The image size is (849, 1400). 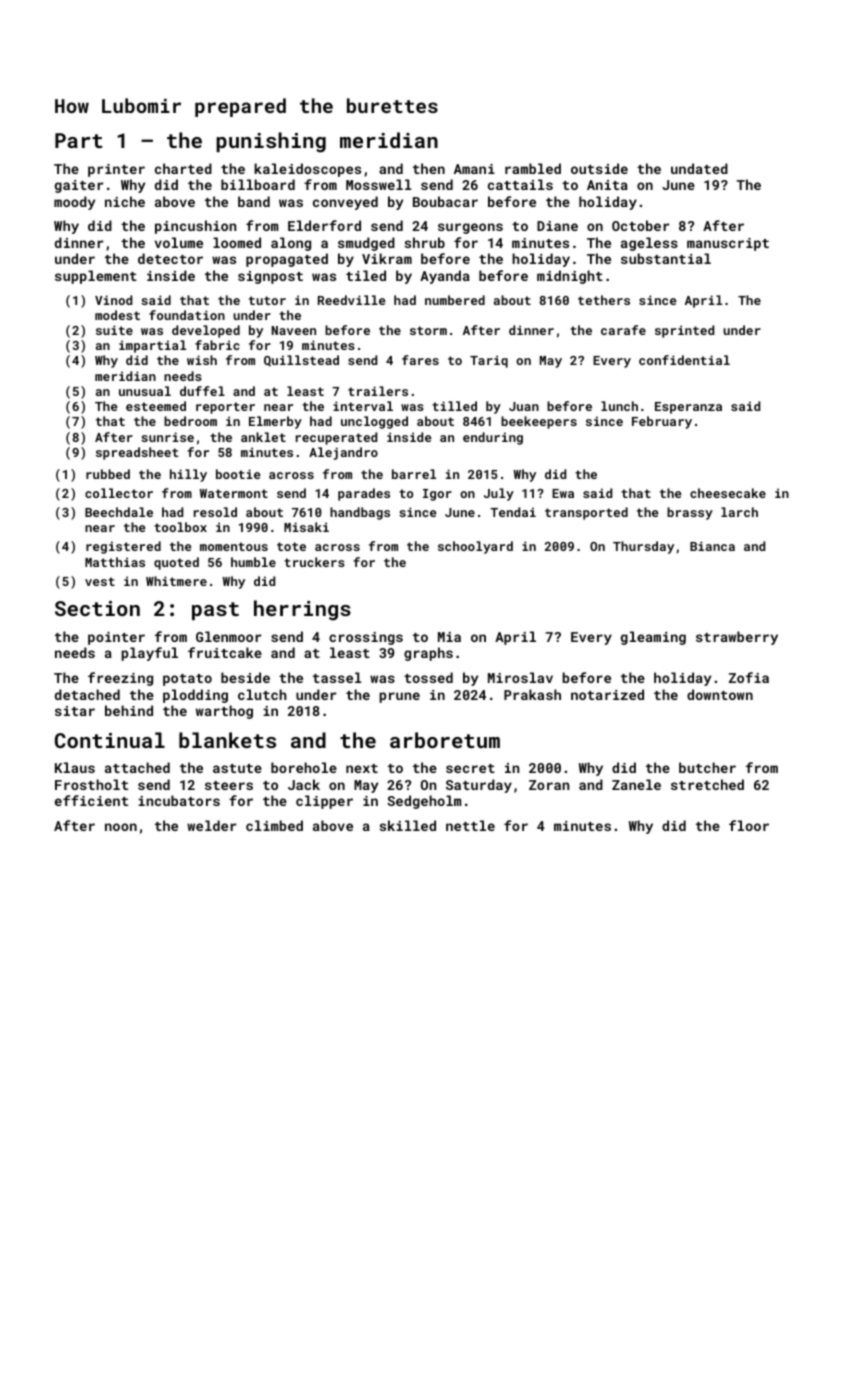 I want to click on skilled, so click(x=408, y=825).
